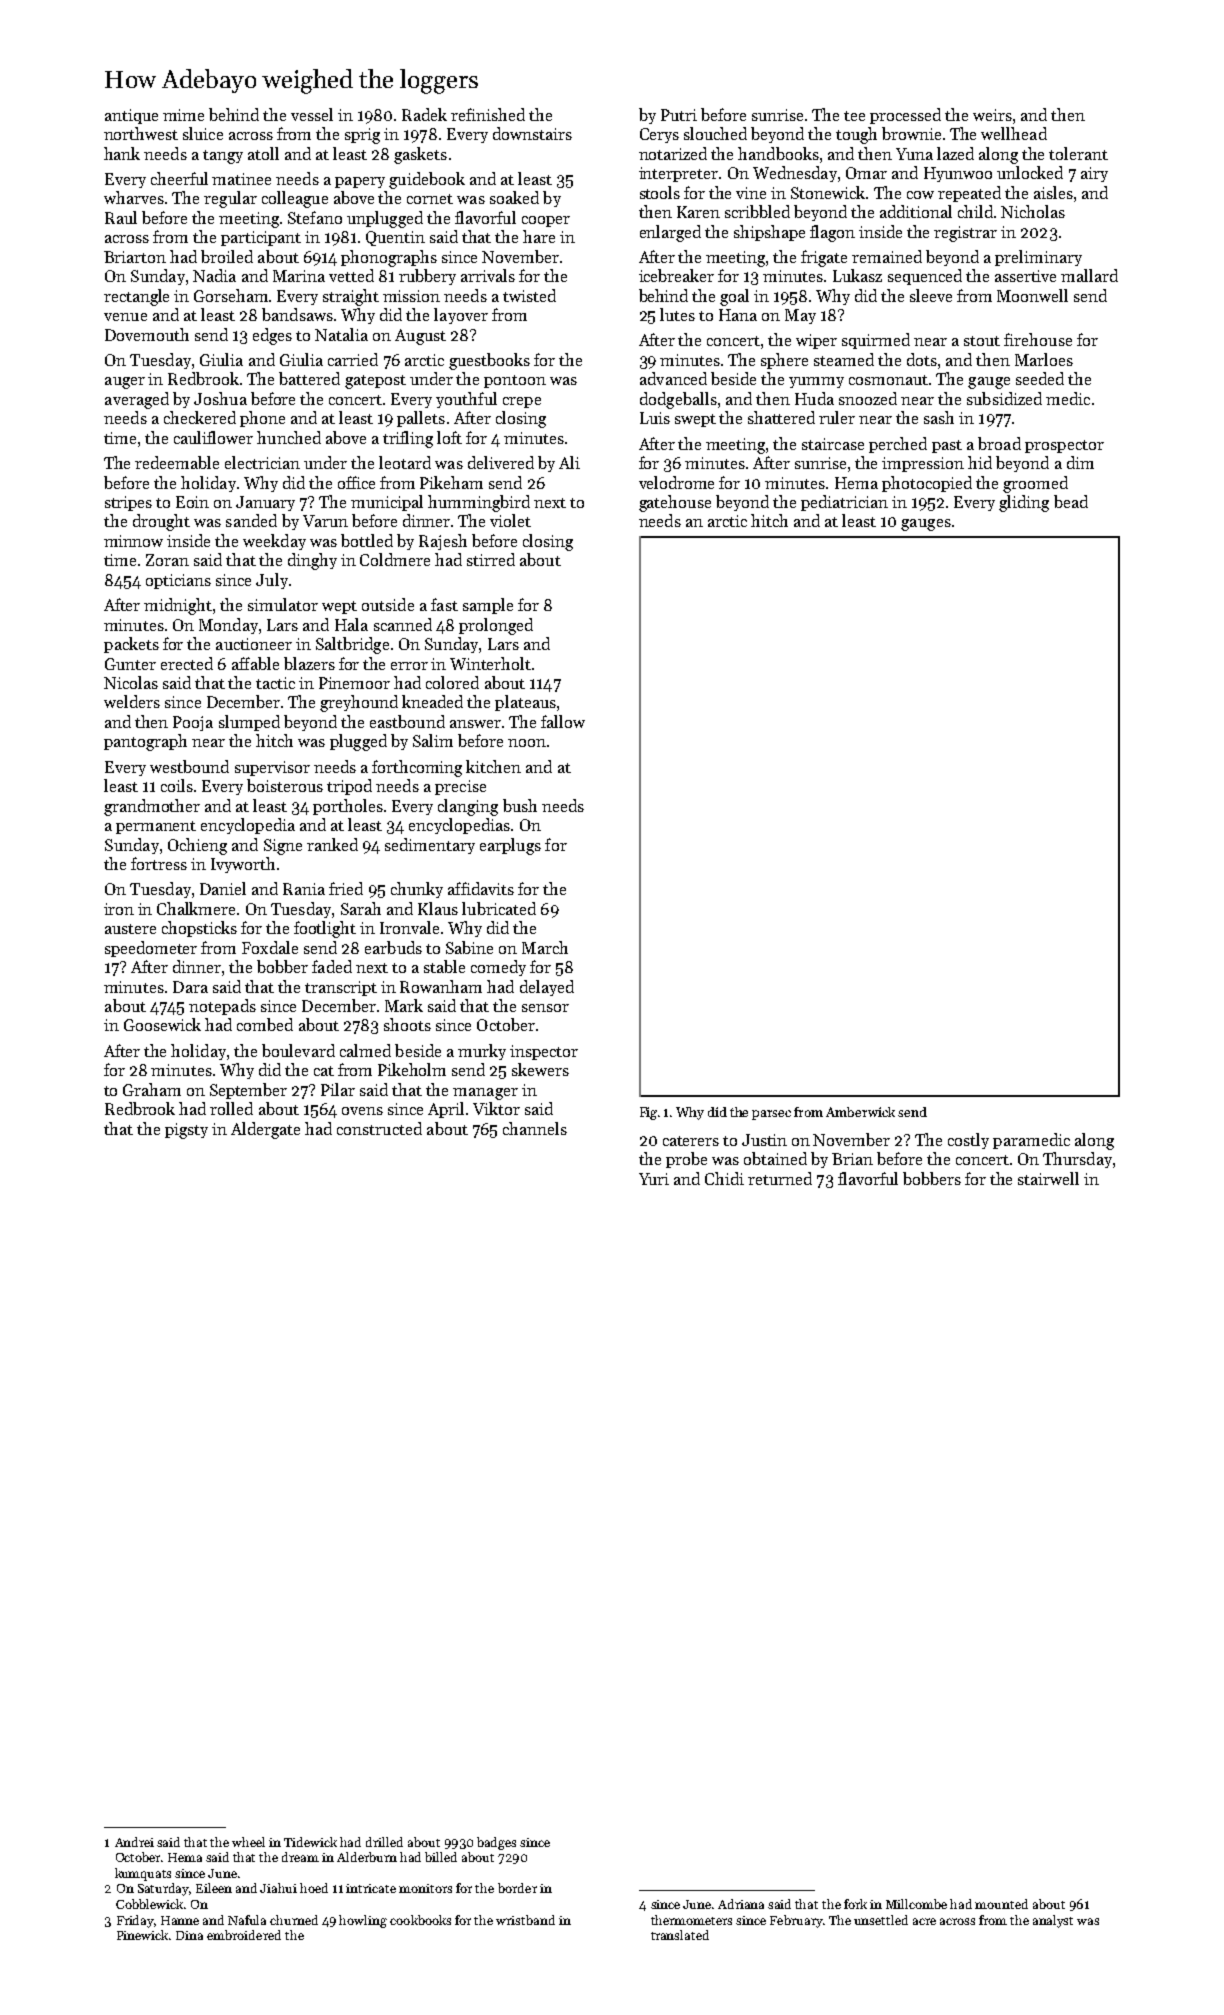 This image has height=2015, width=1224. I want to click on mounted, so click(1001, 1904).
